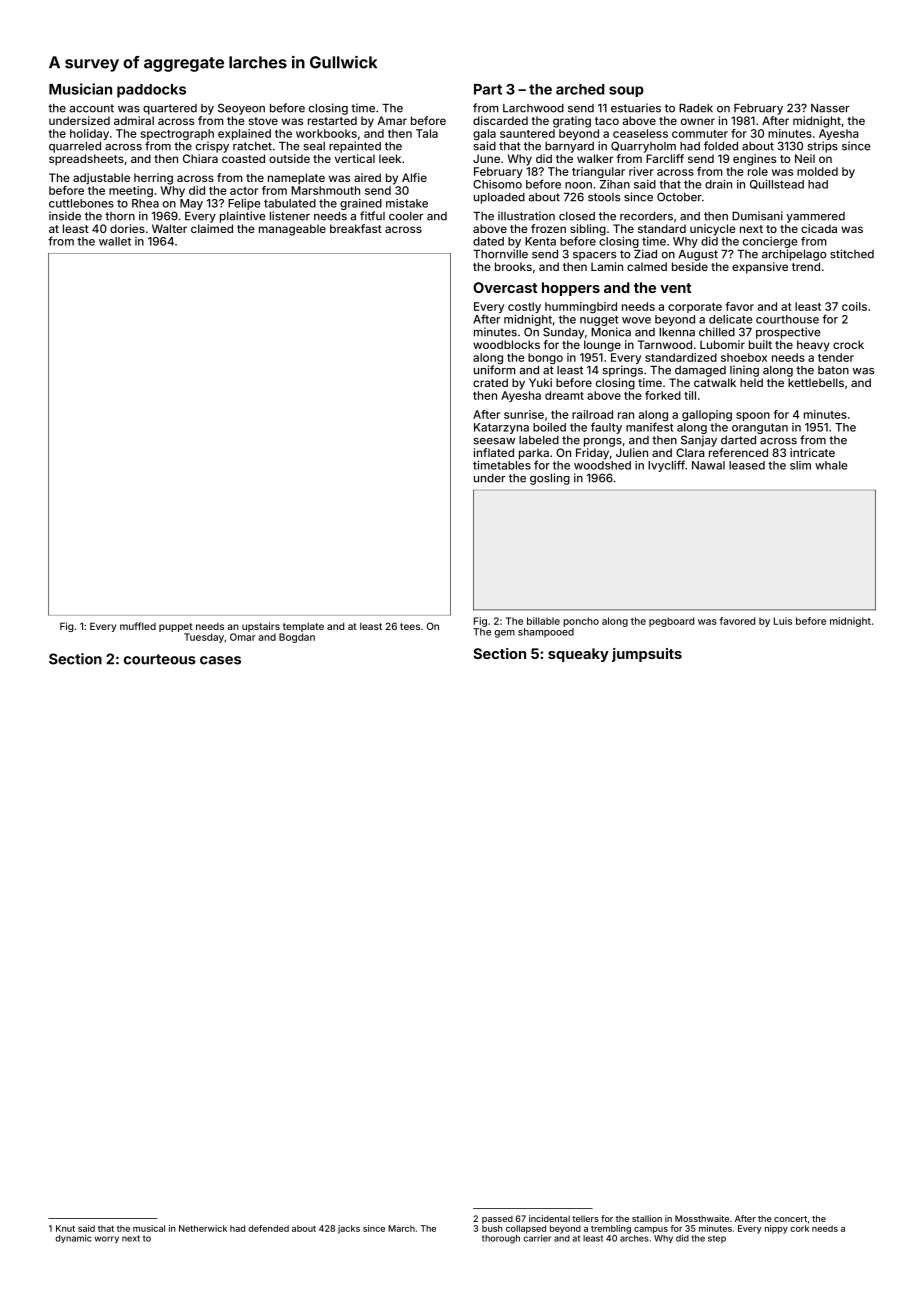  Describe the element at coordinates (580, 89) in the image. I see `arched` at that location.
